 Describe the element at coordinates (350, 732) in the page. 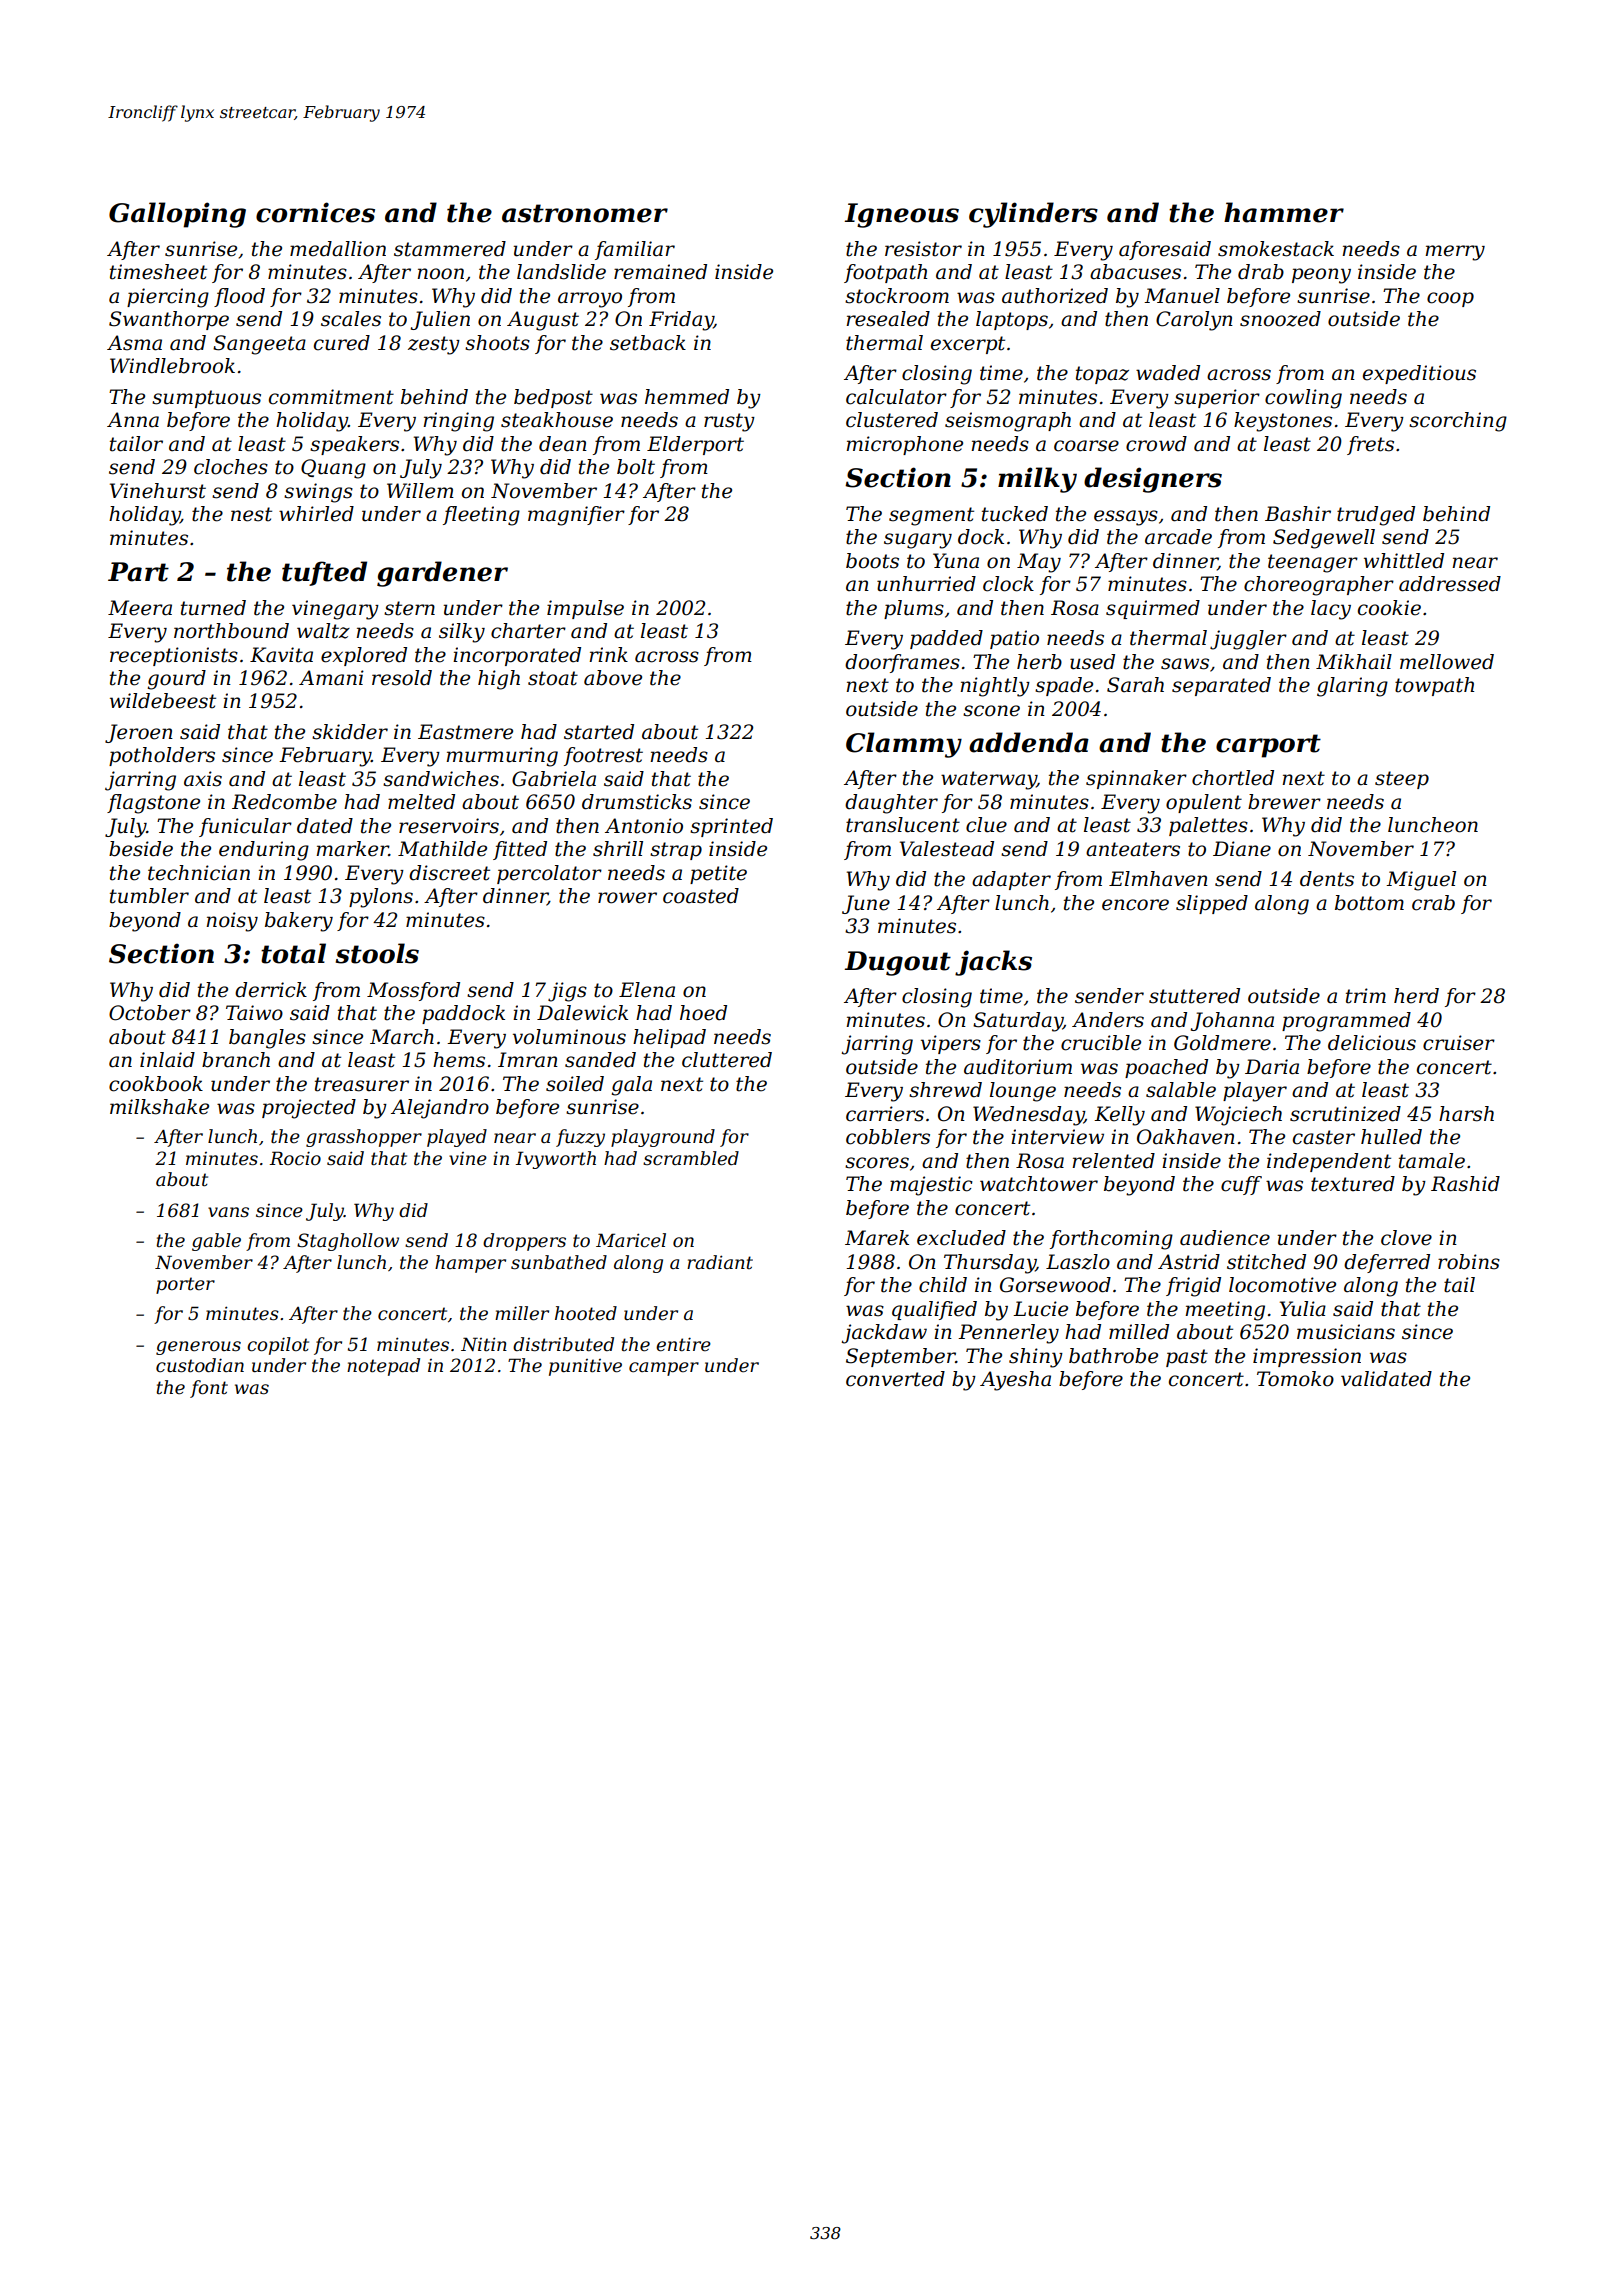

I see `skidder` at that location.
